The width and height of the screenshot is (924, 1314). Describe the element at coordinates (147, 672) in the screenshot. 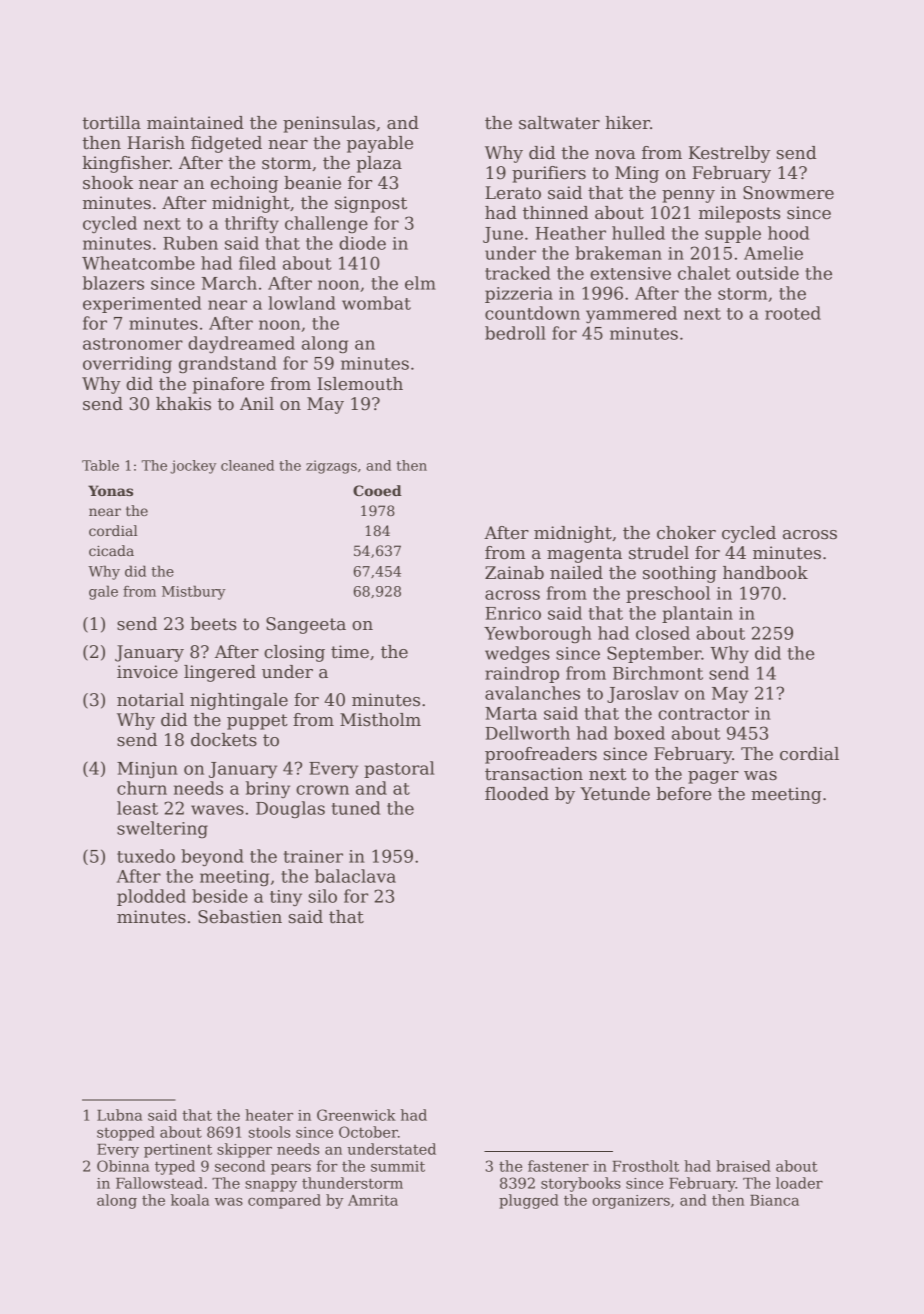

I see `invoice` at that location.
